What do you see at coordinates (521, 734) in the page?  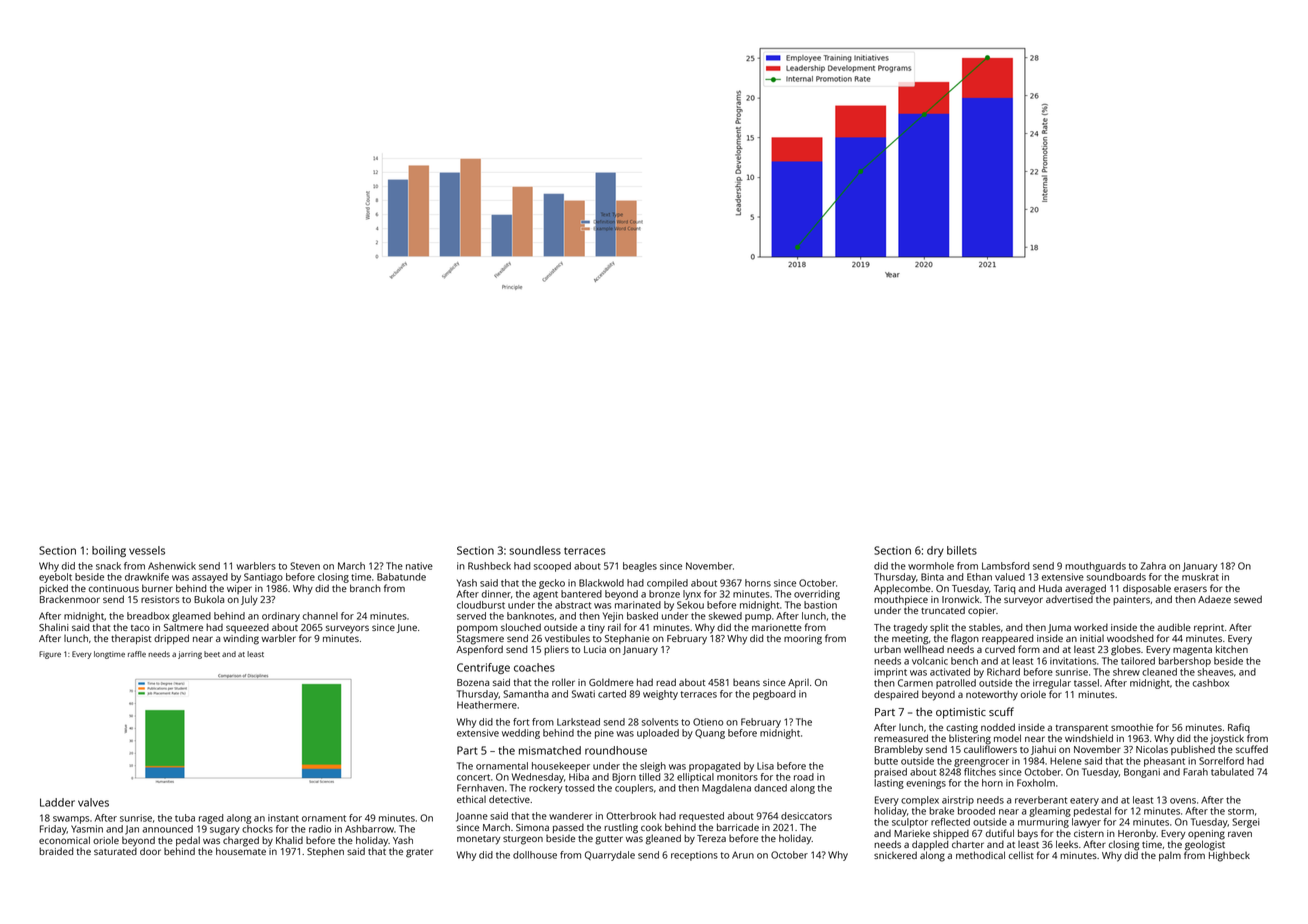 I see `wedding` at bounding box center [521, 734].
